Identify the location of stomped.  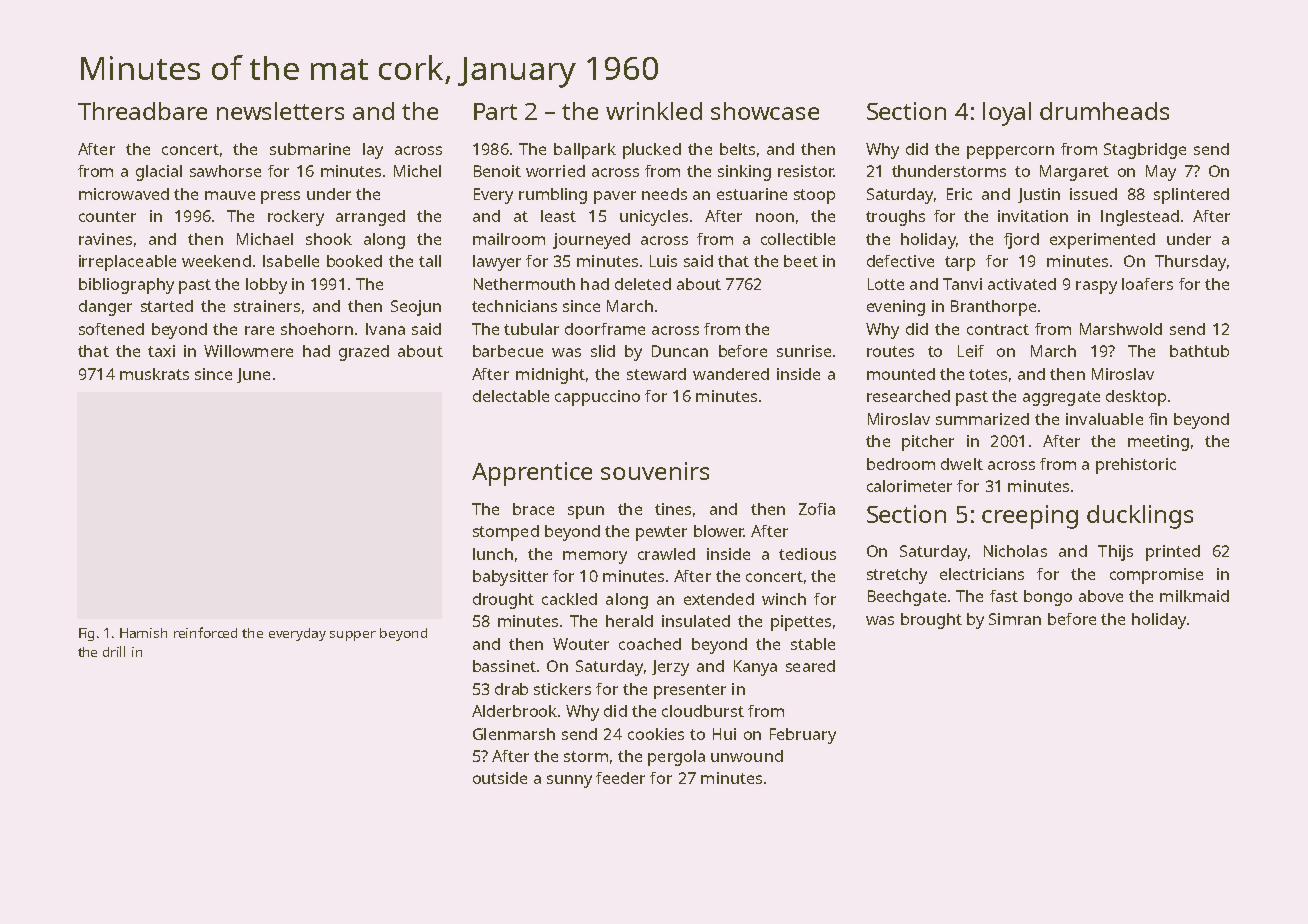
(506, 533).
